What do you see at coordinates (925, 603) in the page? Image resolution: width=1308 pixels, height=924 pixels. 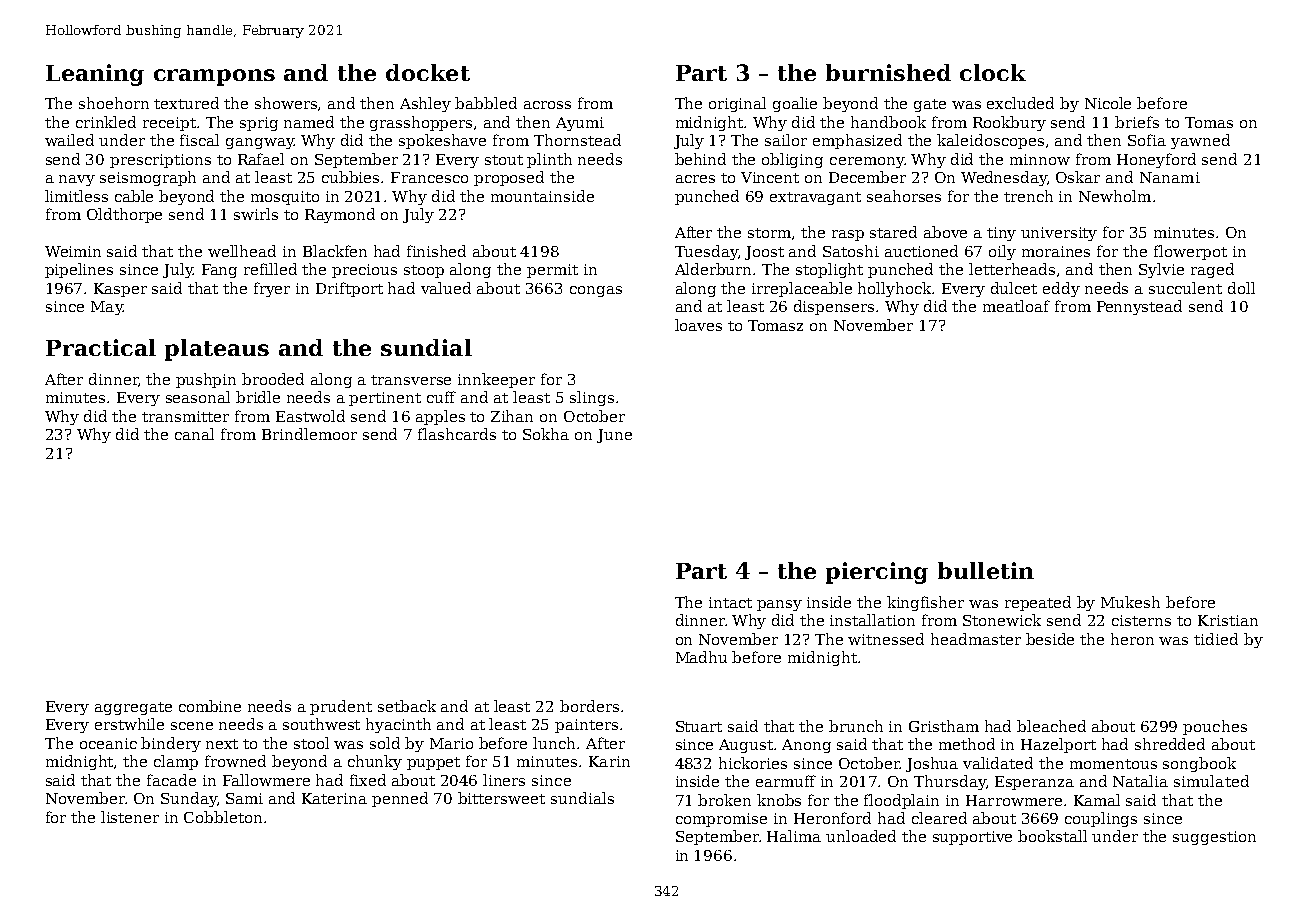 I see `kingfisher` at bounding box center [925, 603].
